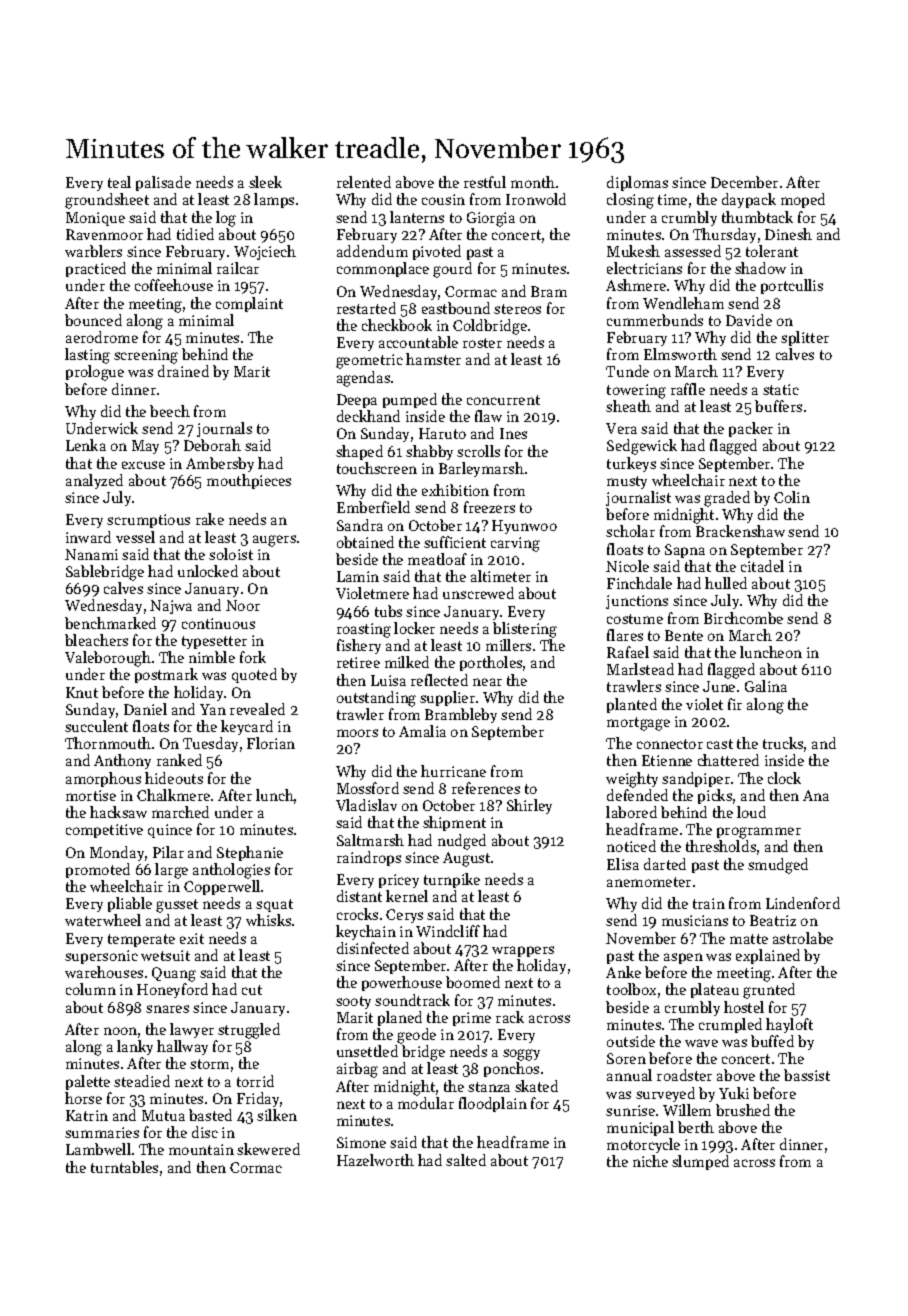 The height and width of the image is (1316, 908). I want to click on Birchcombe, so click(743, 618).
